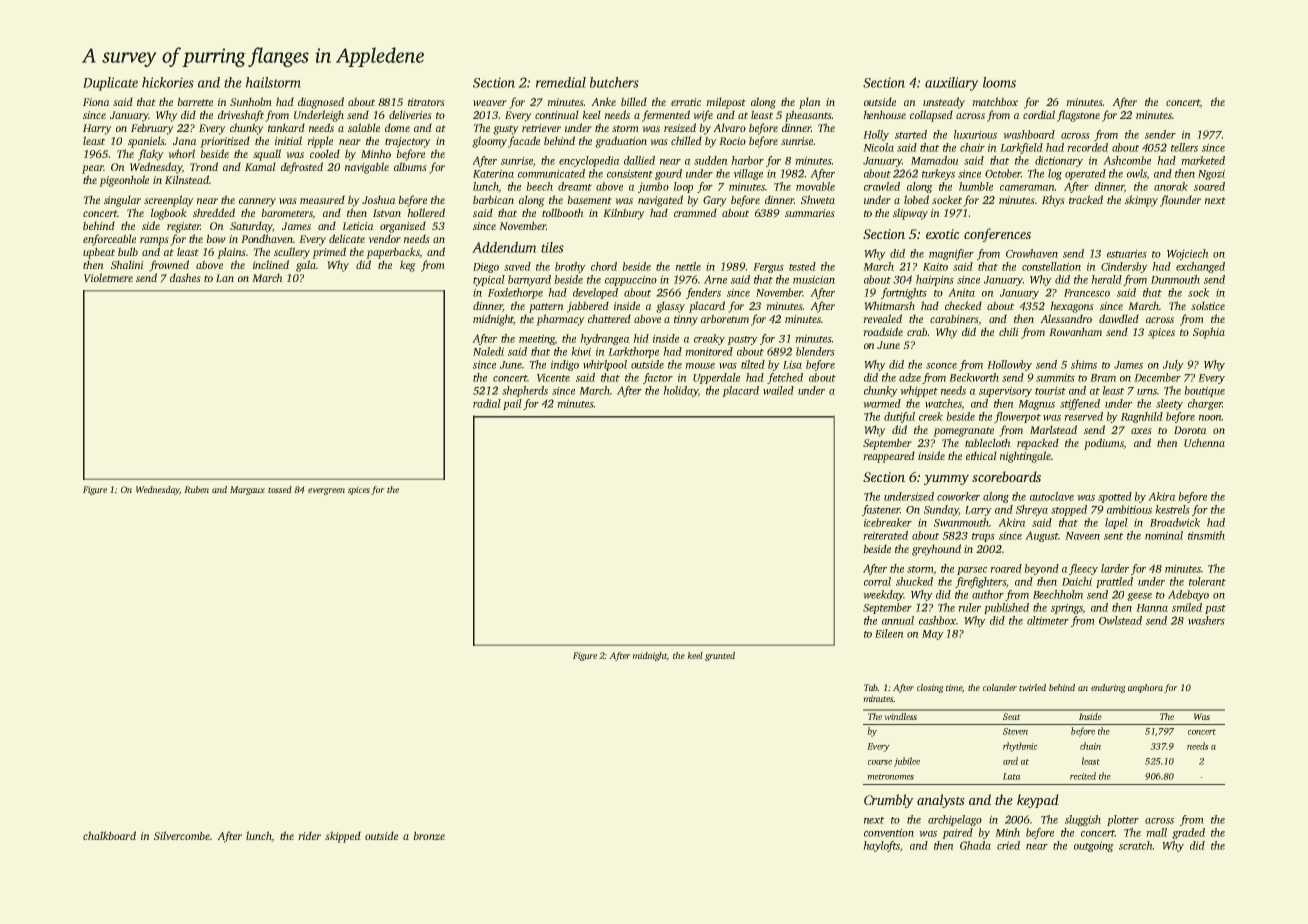 The width and height of the document is (1308, 924). I want to click on reiterated, so click(885, 535).
